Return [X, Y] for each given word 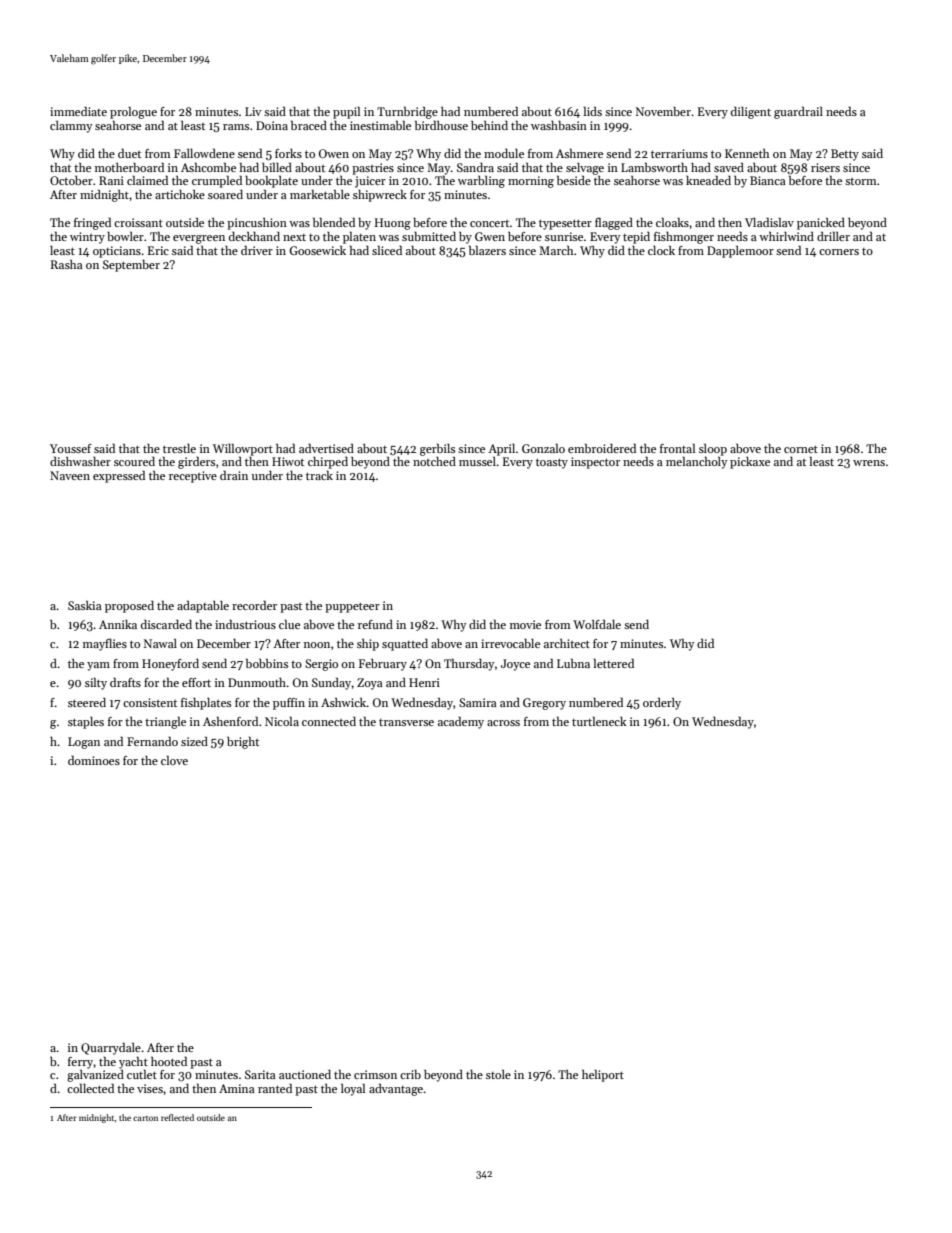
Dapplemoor [740, 251]
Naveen [70, 475]
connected [329, 721]
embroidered [602, 448]
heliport [603, 1075]
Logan [84, 743]
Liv [253, 111]
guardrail [798, 112]
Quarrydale [111, 1048]
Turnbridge [407, 112]
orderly [662, 703]
